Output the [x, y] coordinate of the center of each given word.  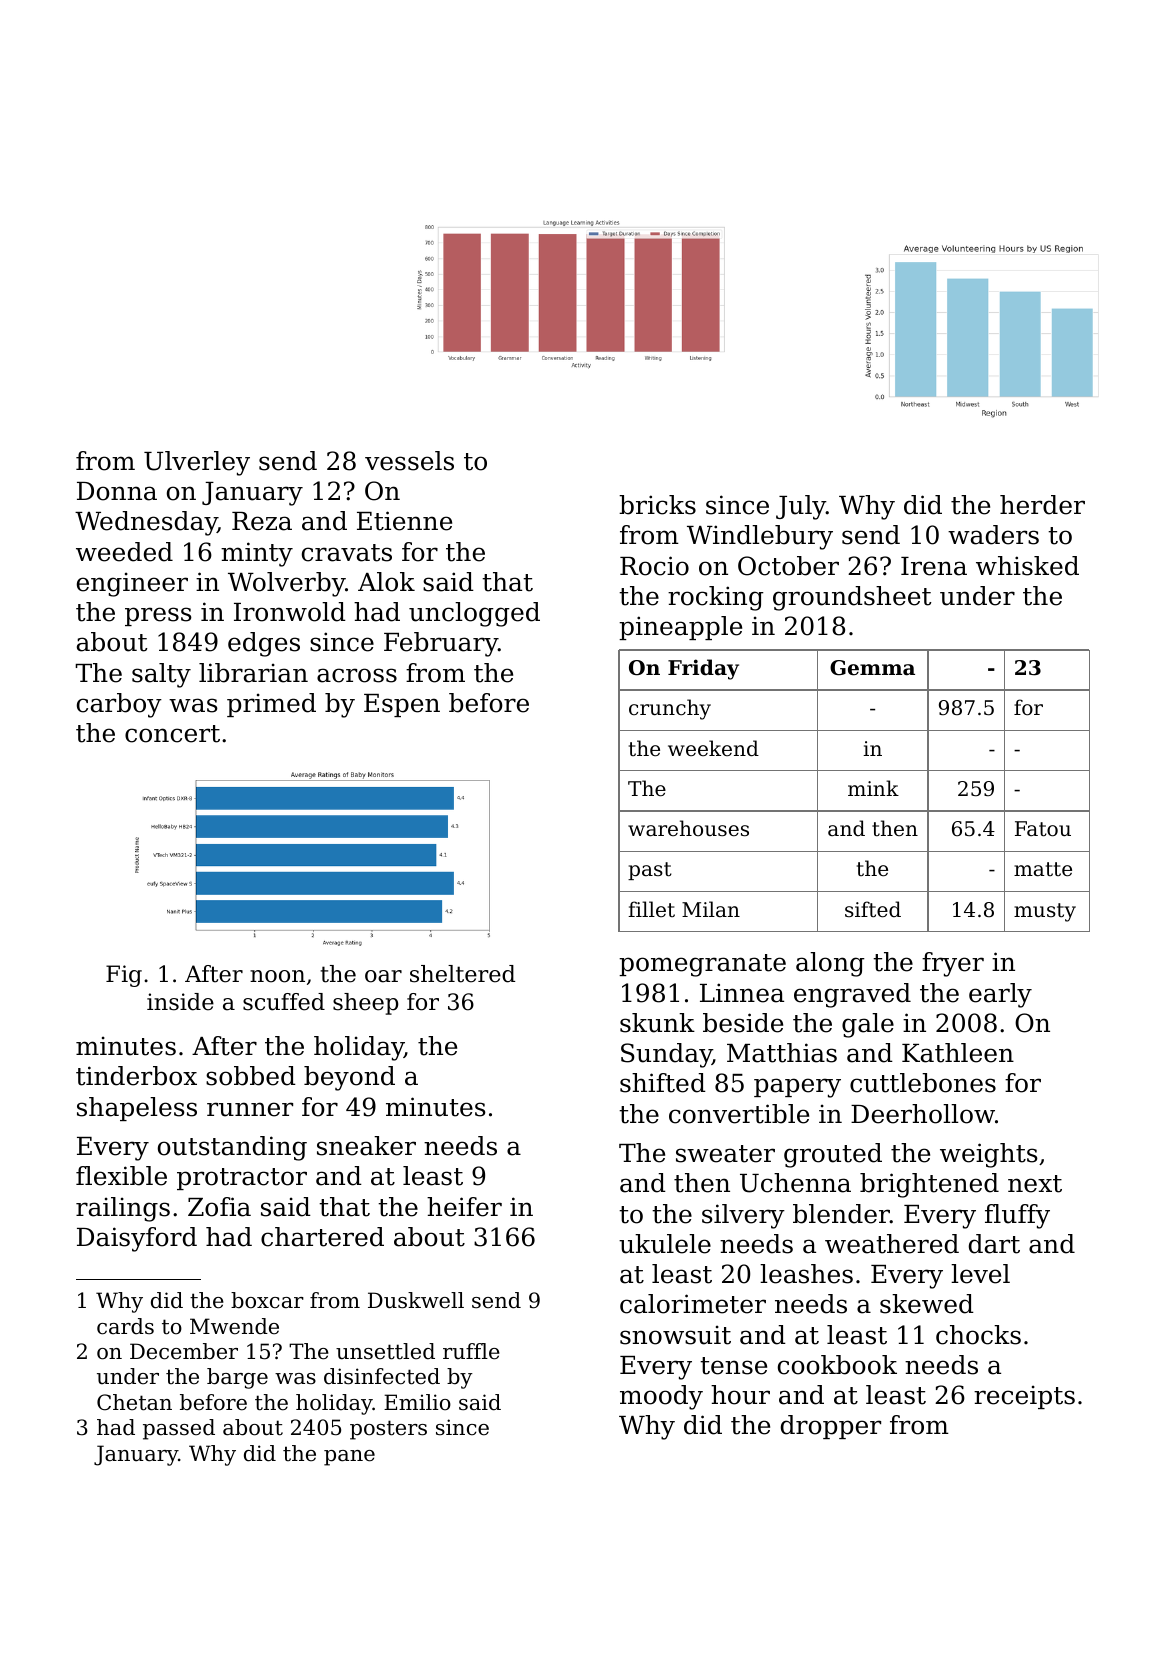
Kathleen [958, 1053]
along [830, 964]
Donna [117, 491]
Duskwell [416, 1300]
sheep [365, 1004]
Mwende [234, 1326]
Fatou [1043, 829]
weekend [713, 748]
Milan [711, 909]
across [357, 675]
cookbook [837, 1365]
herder [1042, 505]
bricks [657, 505]
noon [277, 976]
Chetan [134, 1402]
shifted [663, 1083]
